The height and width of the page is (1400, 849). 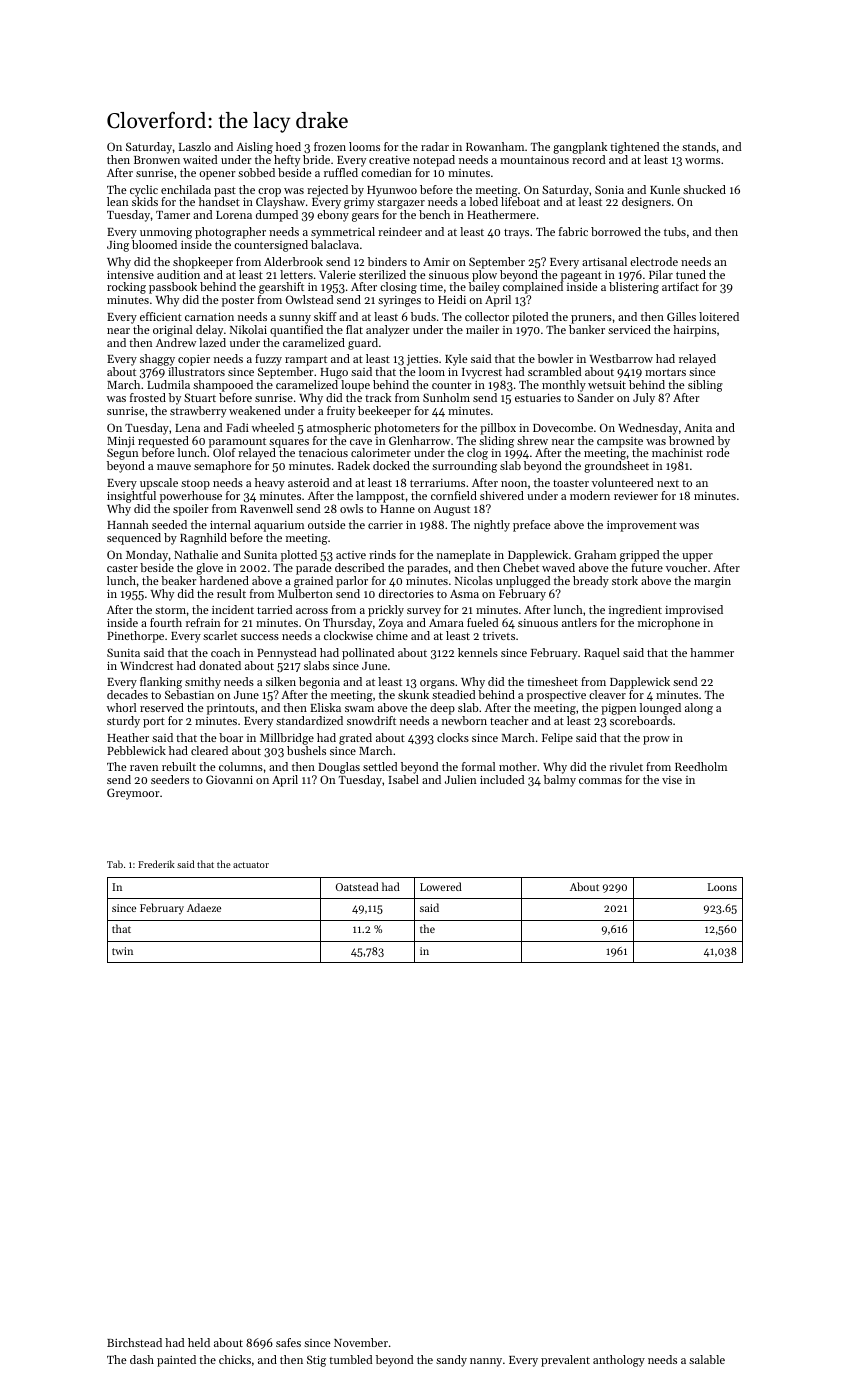 I want to click on Lowered, so click(x=441, y=886).
